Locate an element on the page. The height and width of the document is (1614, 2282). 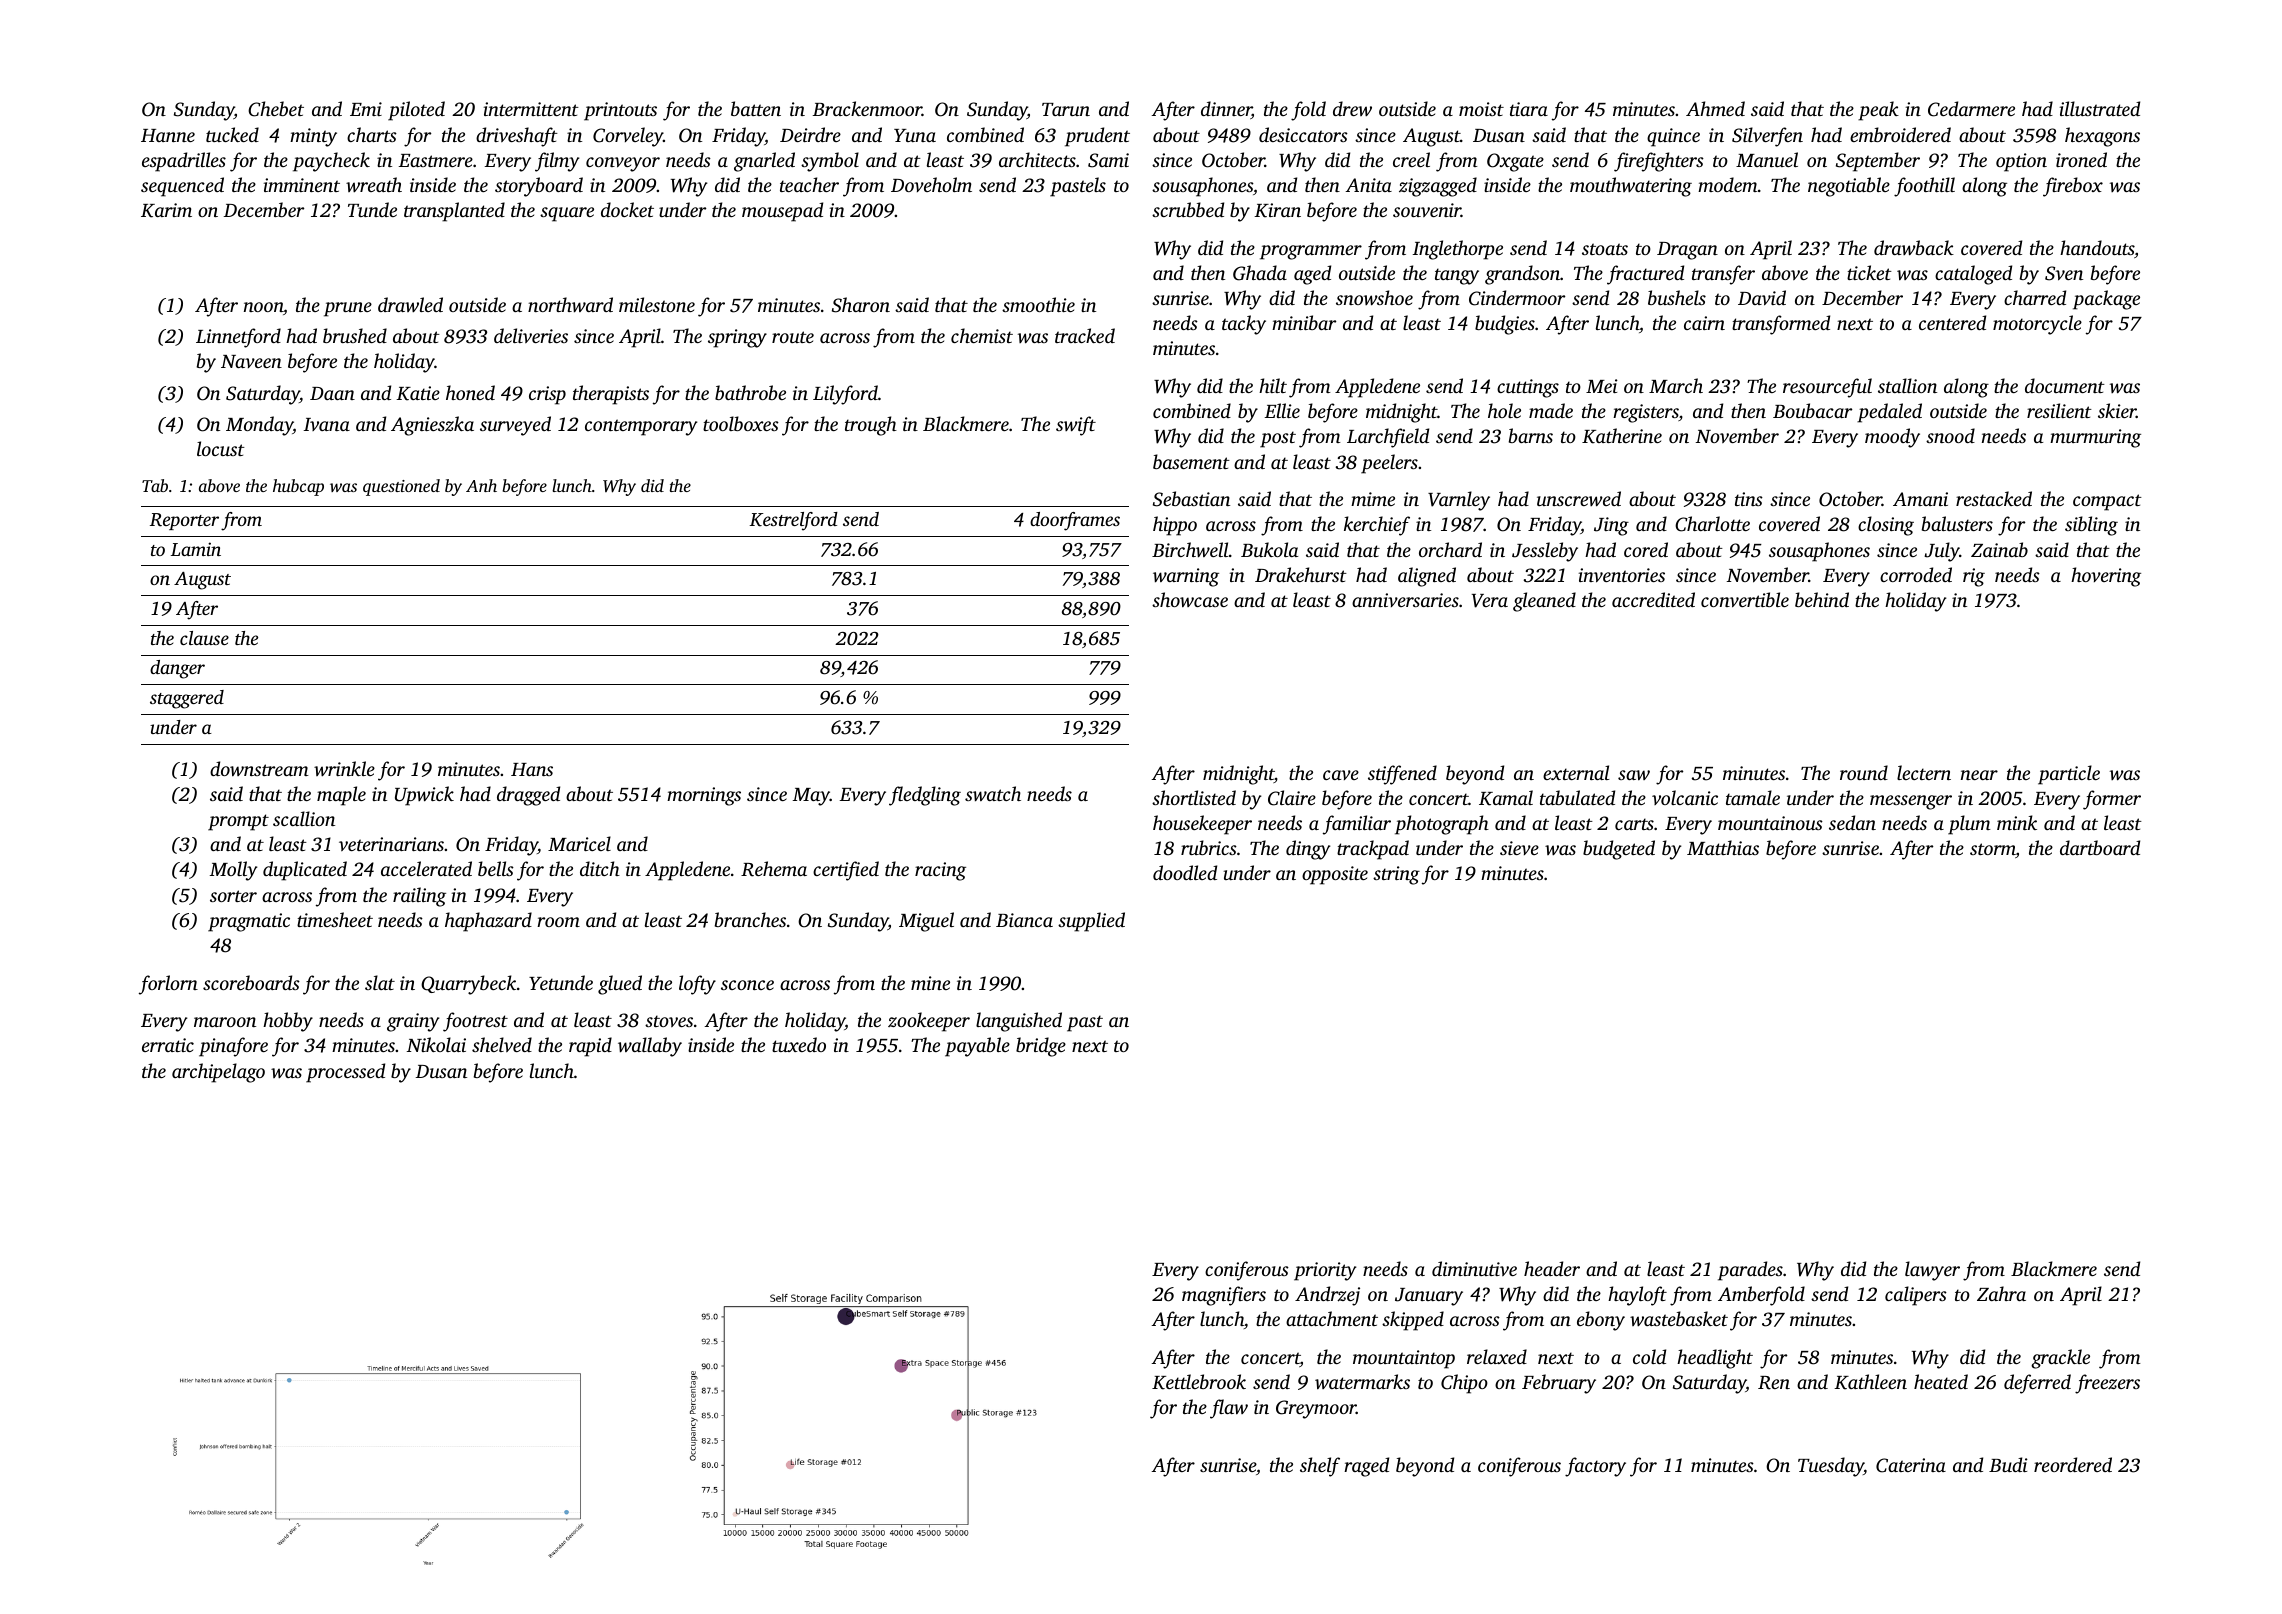
bells is located at coordinates (496, 868).
